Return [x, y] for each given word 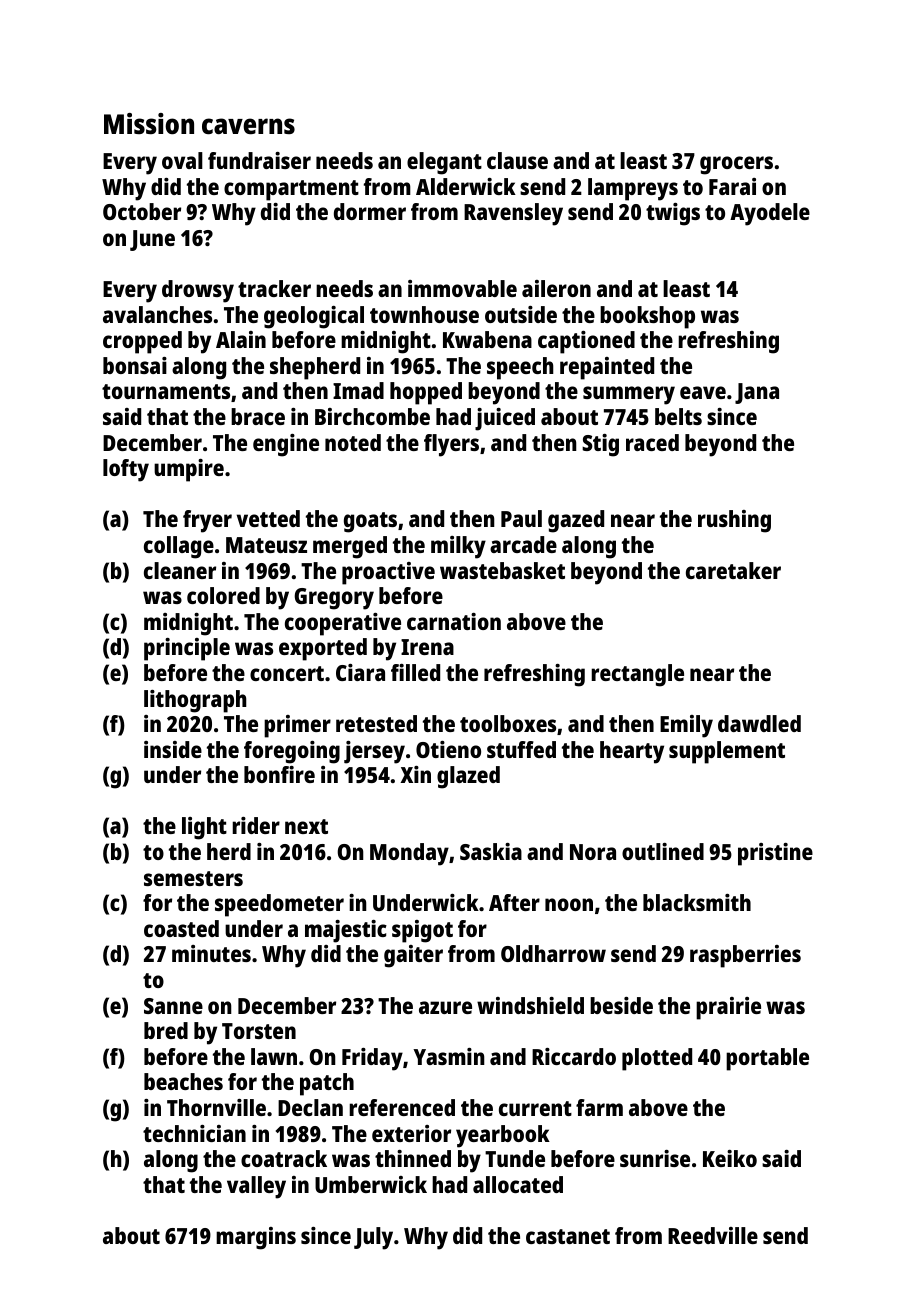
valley [256, 1187]
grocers [736, 165]
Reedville [713, 1235]
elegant [444, 163]
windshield [530, 1005]
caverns [248, 126]
